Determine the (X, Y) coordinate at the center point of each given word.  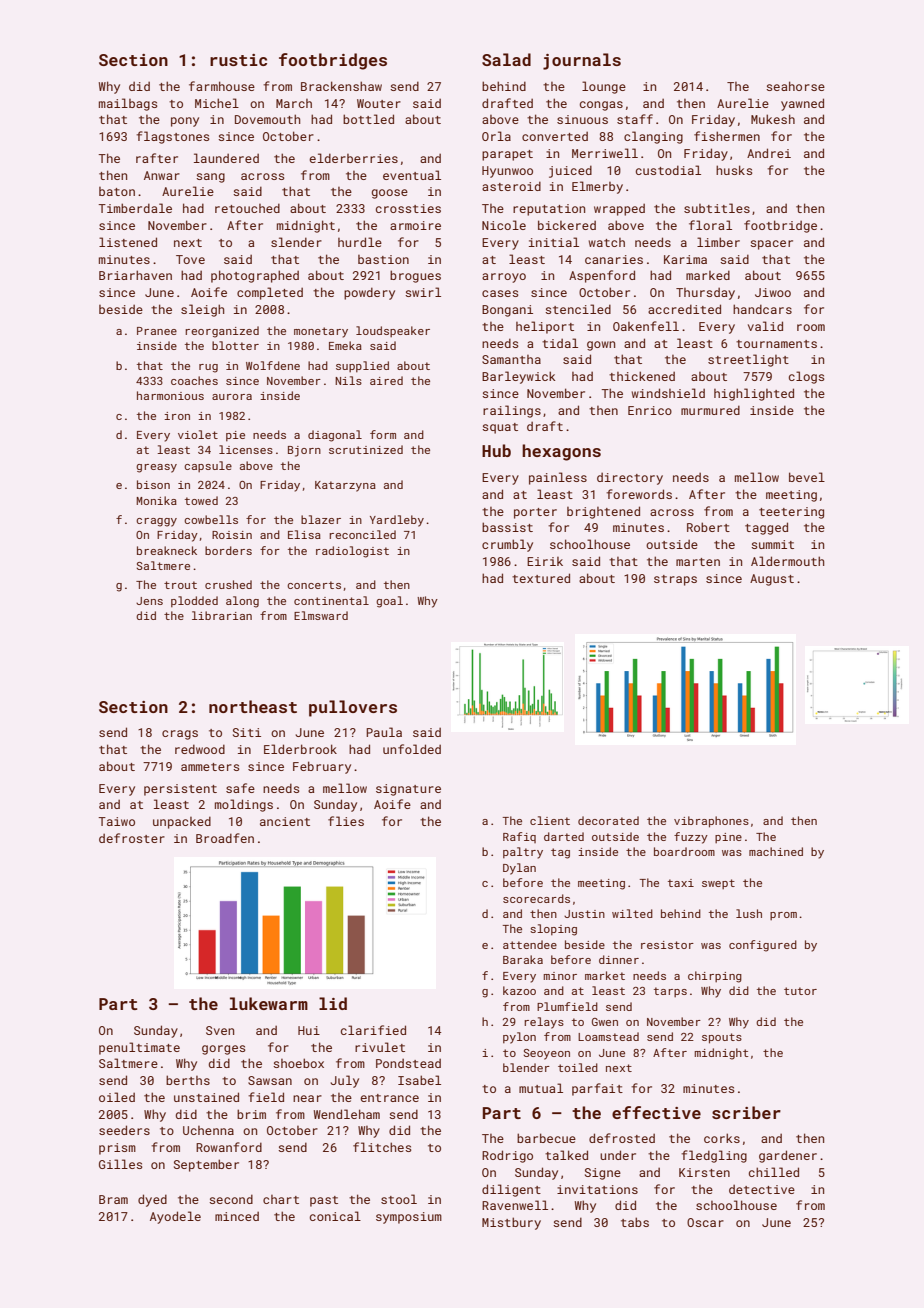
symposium (409, 1218)
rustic (238, 60)
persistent (180, 790)
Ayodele (175, 1217)
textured (541, 578)
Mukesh (773, 119)
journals (582, 61)
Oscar (705, 1222)
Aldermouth (787, 561)
